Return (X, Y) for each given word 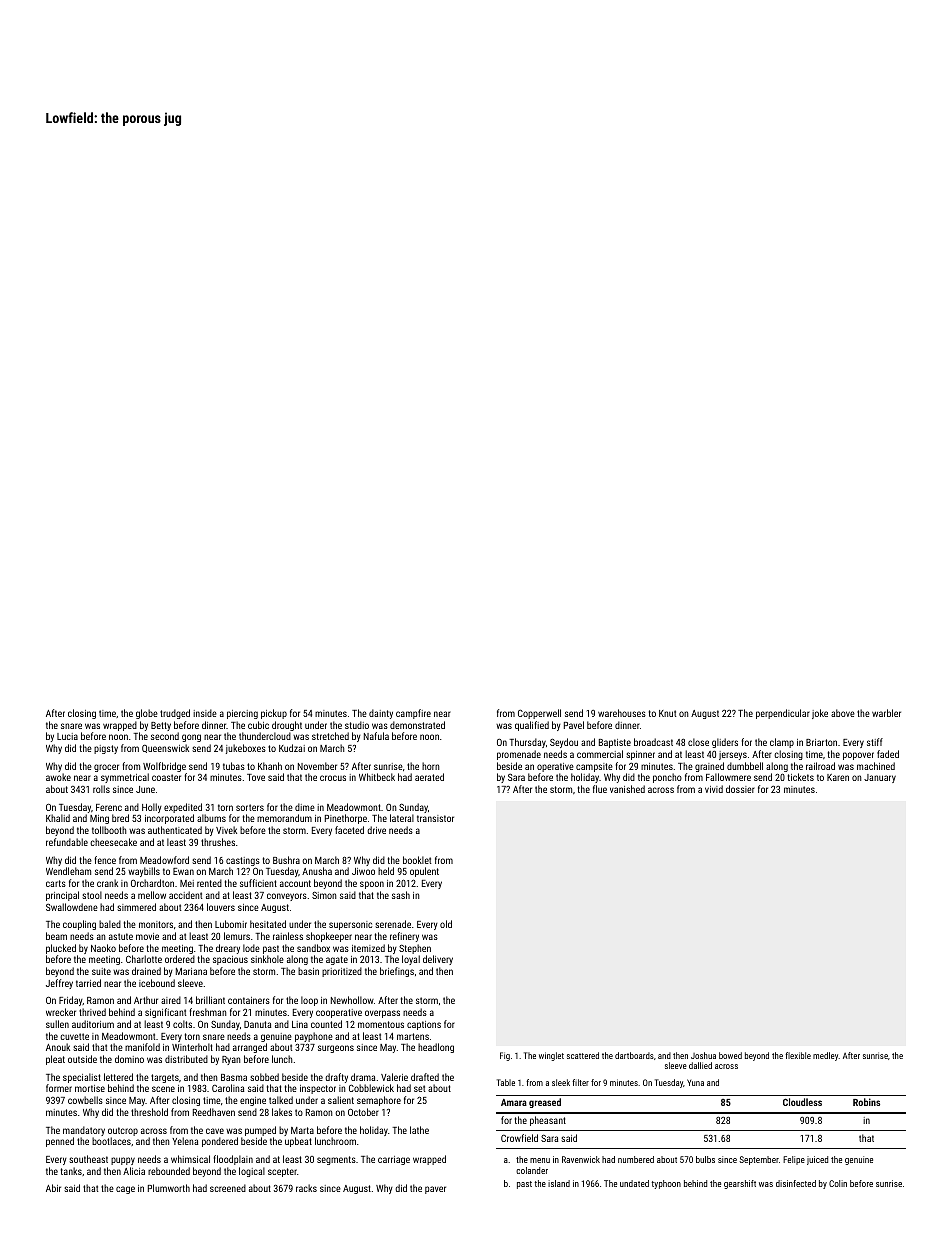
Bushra (286, 860)
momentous (381, 1024)
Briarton (821, 742)
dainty (381, 714)
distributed (186, 1059)
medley (825, 1056)
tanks (71, 1171)
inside (205, 713)
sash (401, 895)
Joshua (703, 1055)
